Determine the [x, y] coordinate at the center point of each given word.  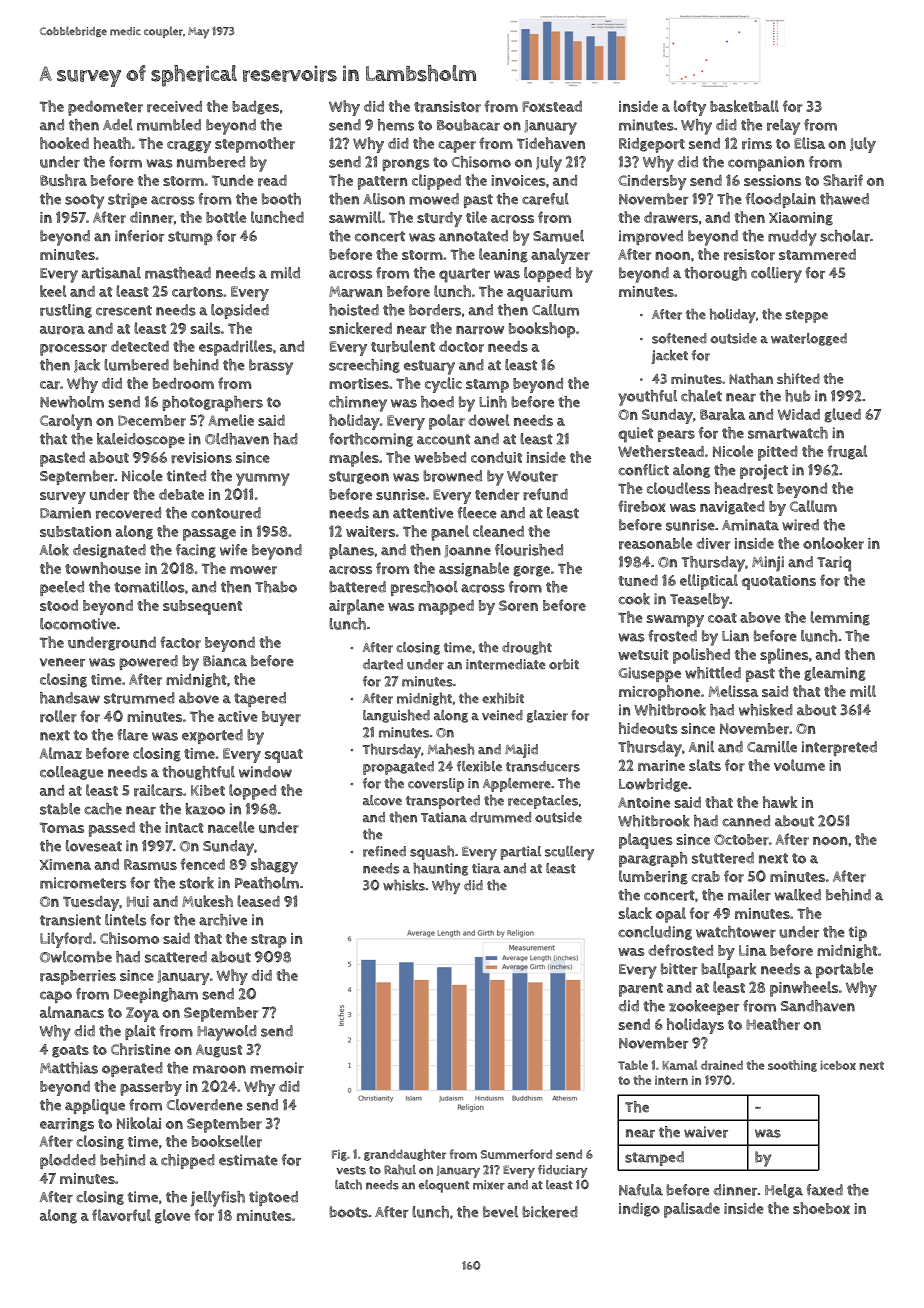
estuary [429, 367]
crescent [124, 310]
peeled [62, 588]
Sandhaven [818, 1006]
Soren [518, 606]
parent [641, 990]
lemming [840, 618]
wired [800, 525]
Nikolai [139, 1123]
